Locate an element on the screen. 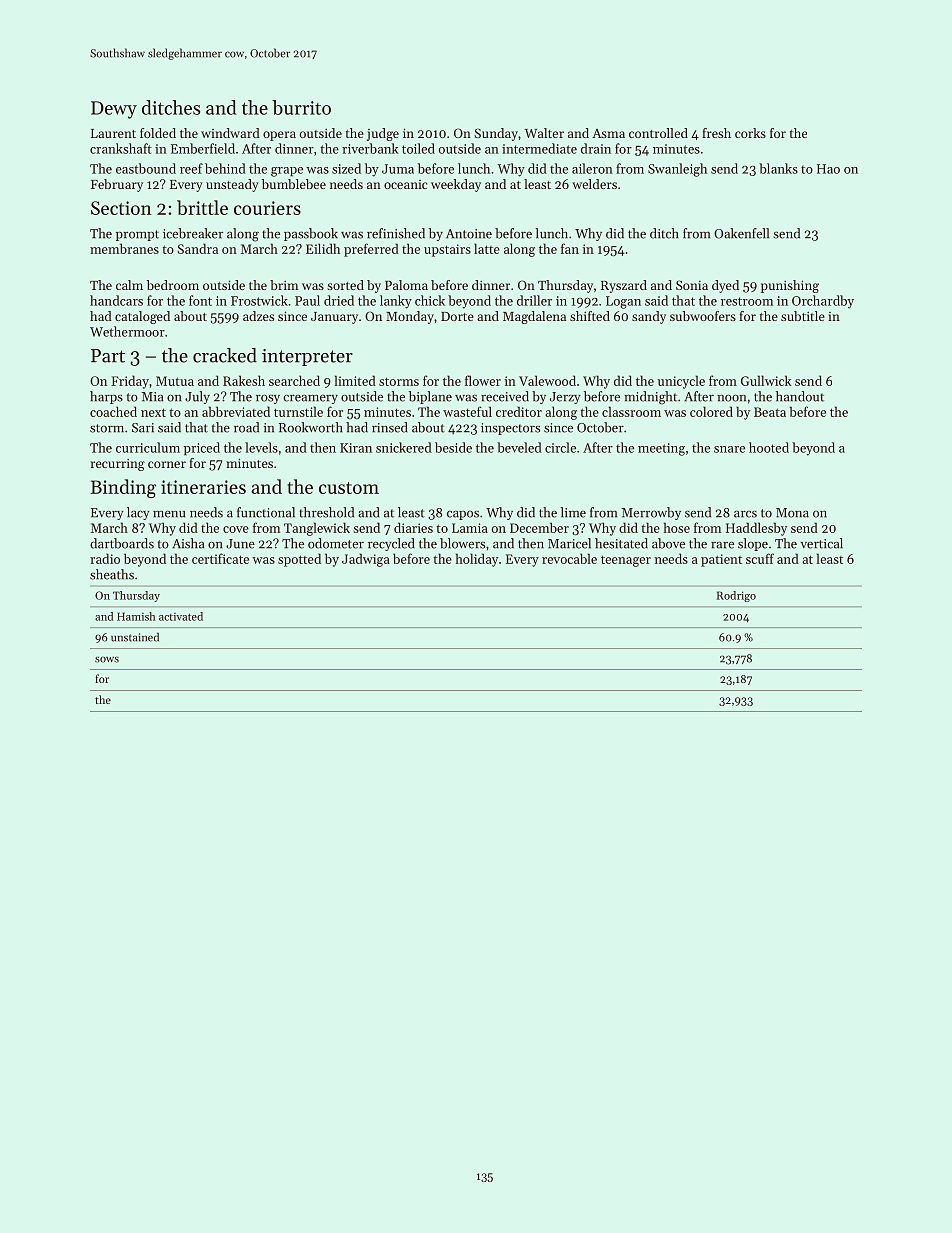  Lamia is located at coordinates (470, 528).
